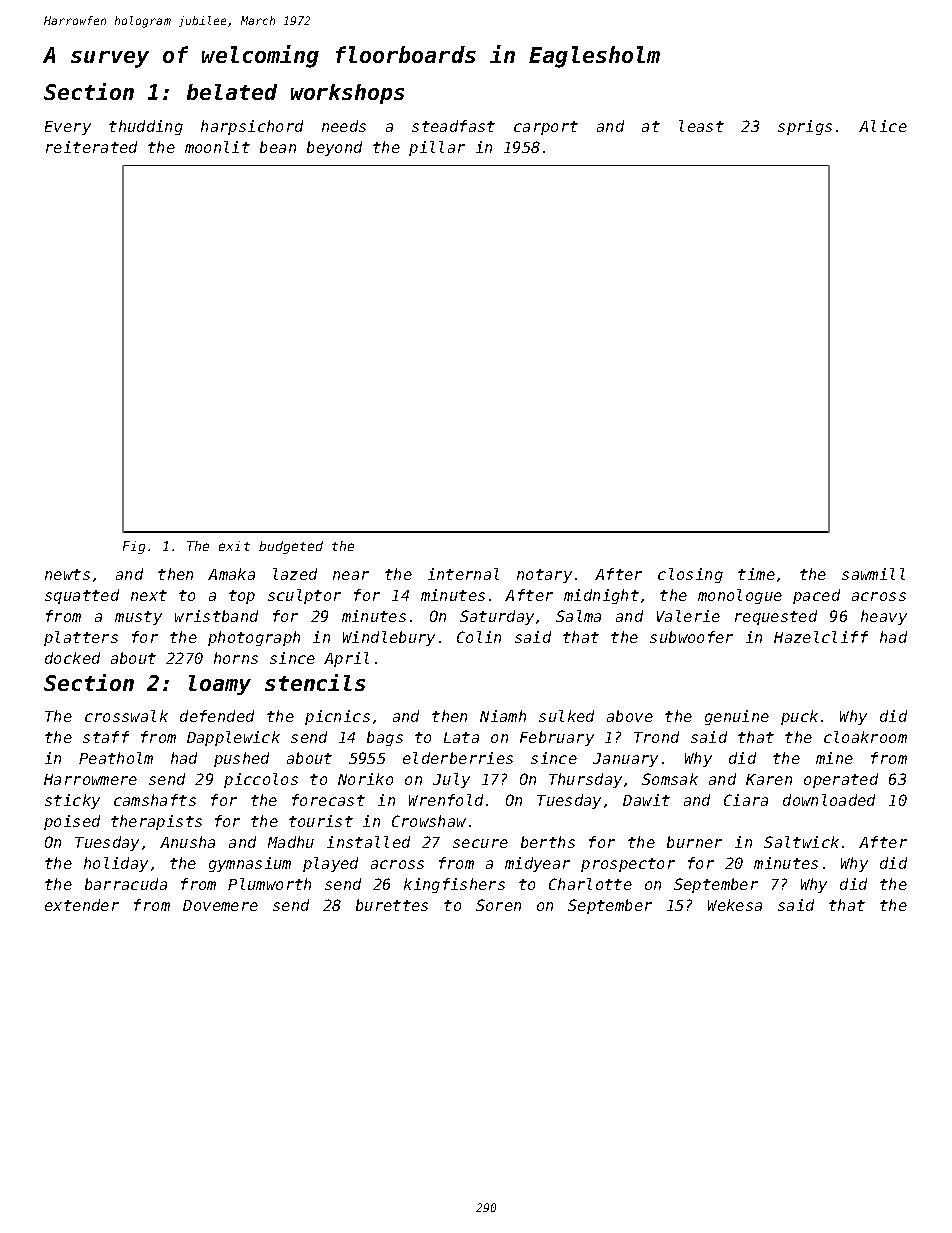 The width and height of the image is (952, 1233). What do you see at coordinates (91, 147) in the image?
I see `reiterated` at bounding box center [91, 147].
